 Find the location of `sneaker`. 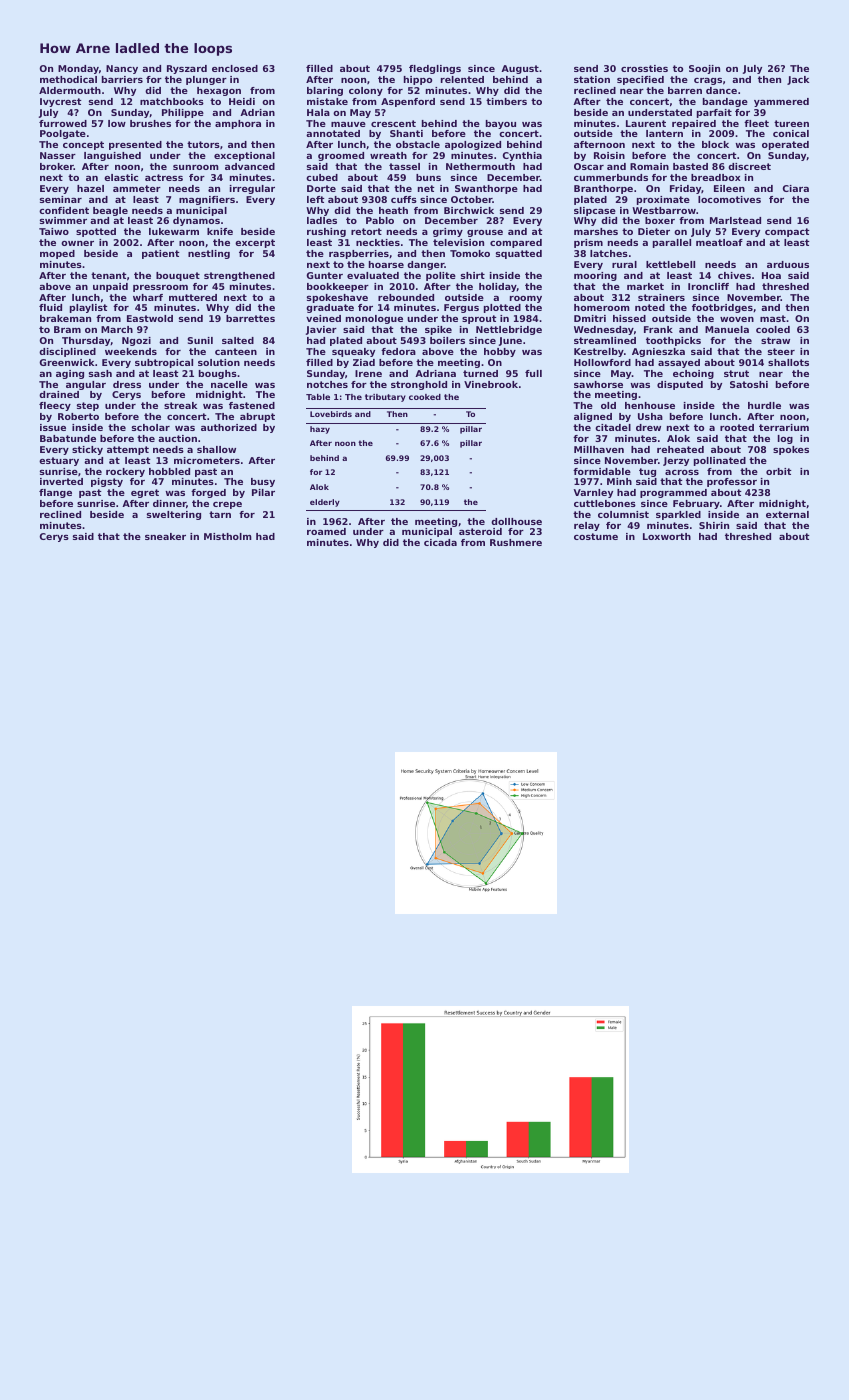

sneaker is located at coordinates (165, 536).
